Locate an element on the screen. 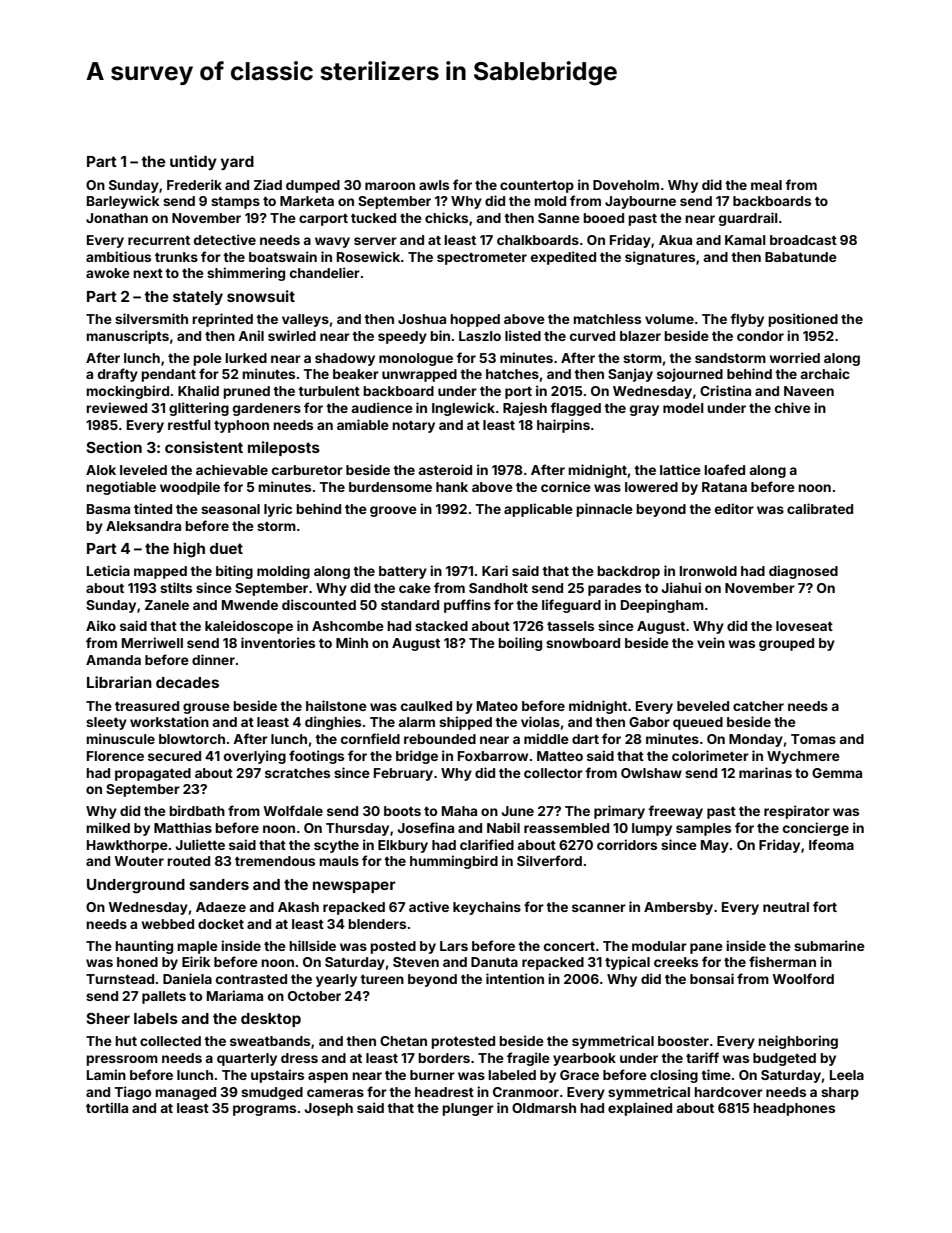 The image size is (952, 1233). meal is located at coordinates (766, 185).
